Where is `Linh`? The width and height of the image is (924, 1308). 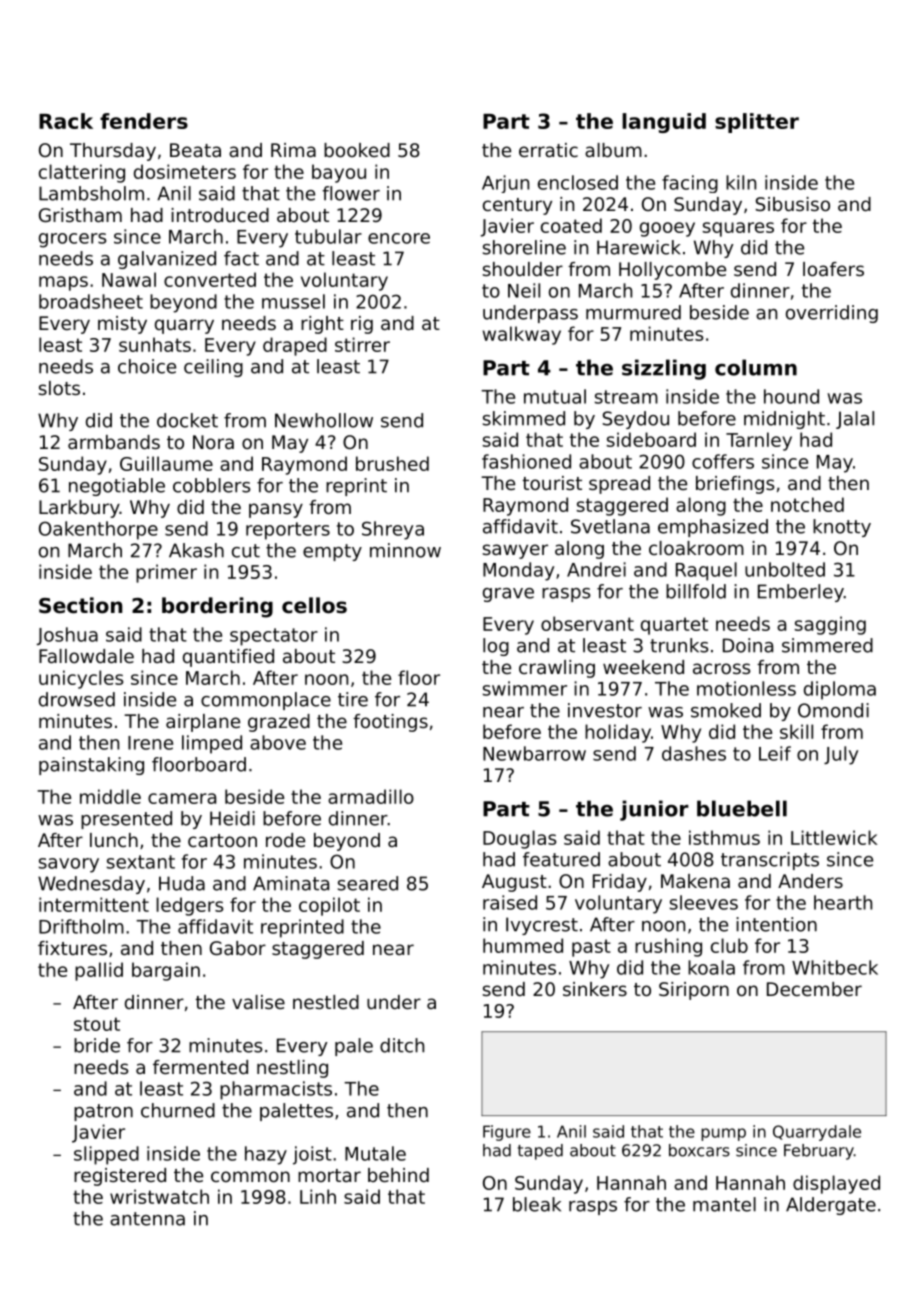
Linh is located at coordinates (318, 1196).
